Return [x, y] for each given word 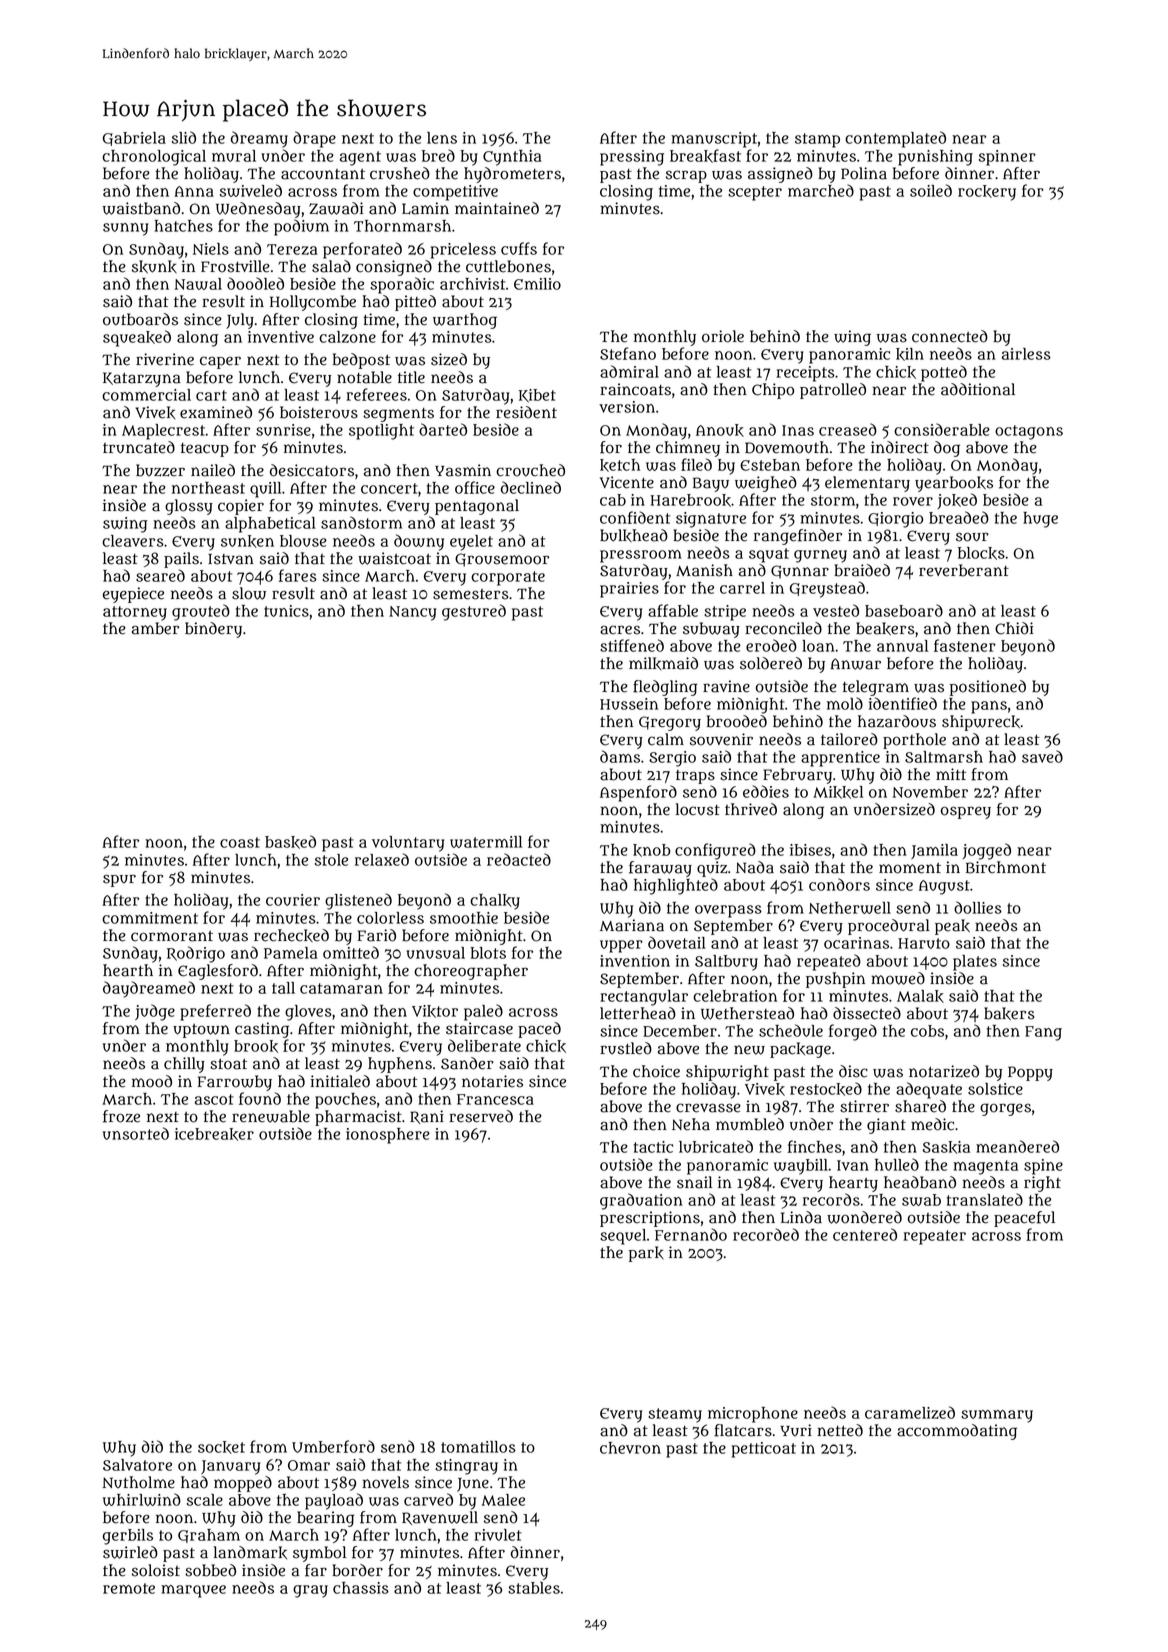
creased [848, 429]
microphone [753, 1415]
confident [635, 517]
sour [972, 537]
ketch [620, 465]
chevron [630, 1448]
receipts [805, 374]
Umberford [333, 1446]
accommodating [957, 1432]
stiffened [632, 645]
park [646, 1254]
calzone [347, 337]
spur [119, 880]
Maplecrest [163, 432]
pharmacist [358, 1118]
